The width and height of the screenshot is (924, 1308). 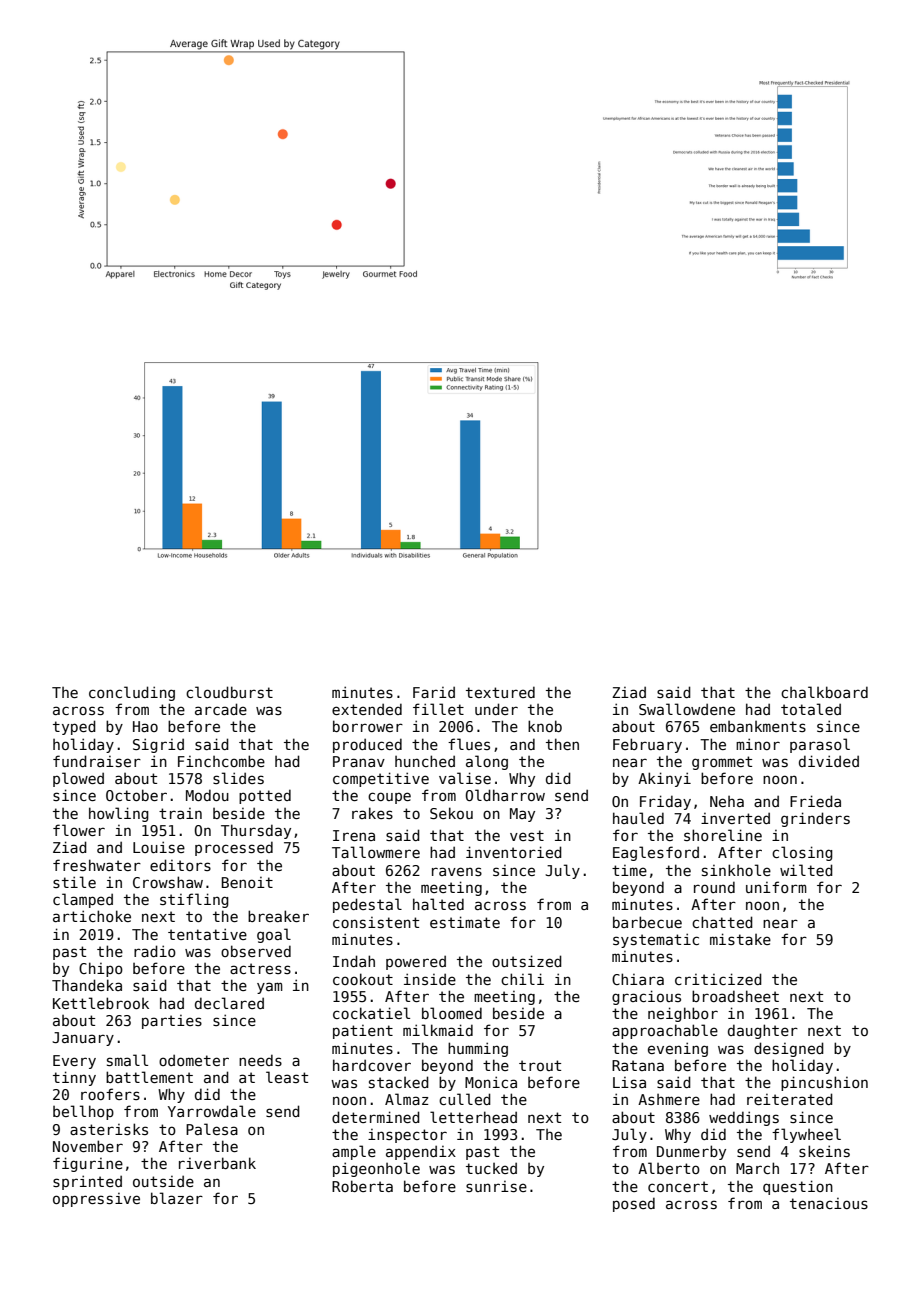 What do you see at coordinates (416, 962) in the screenshot?
I see `powered` at bounding box center [416, 962].
